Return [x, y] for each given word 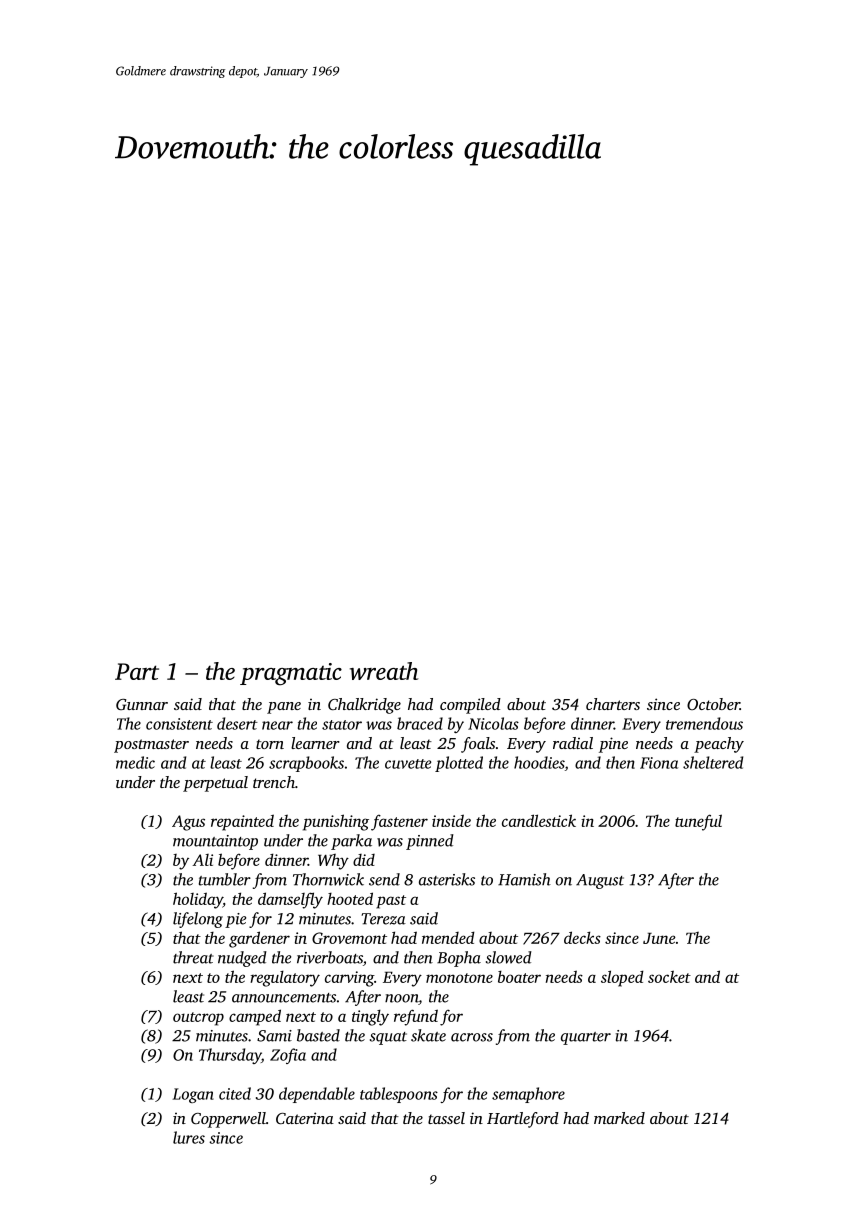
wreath [384, 671]
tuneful [698, 822]
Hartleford [523, 1120]
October [713, 704]
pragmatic [291, 674]
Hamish [524, 879]
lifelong [198, 920]
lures [189, 1137]
